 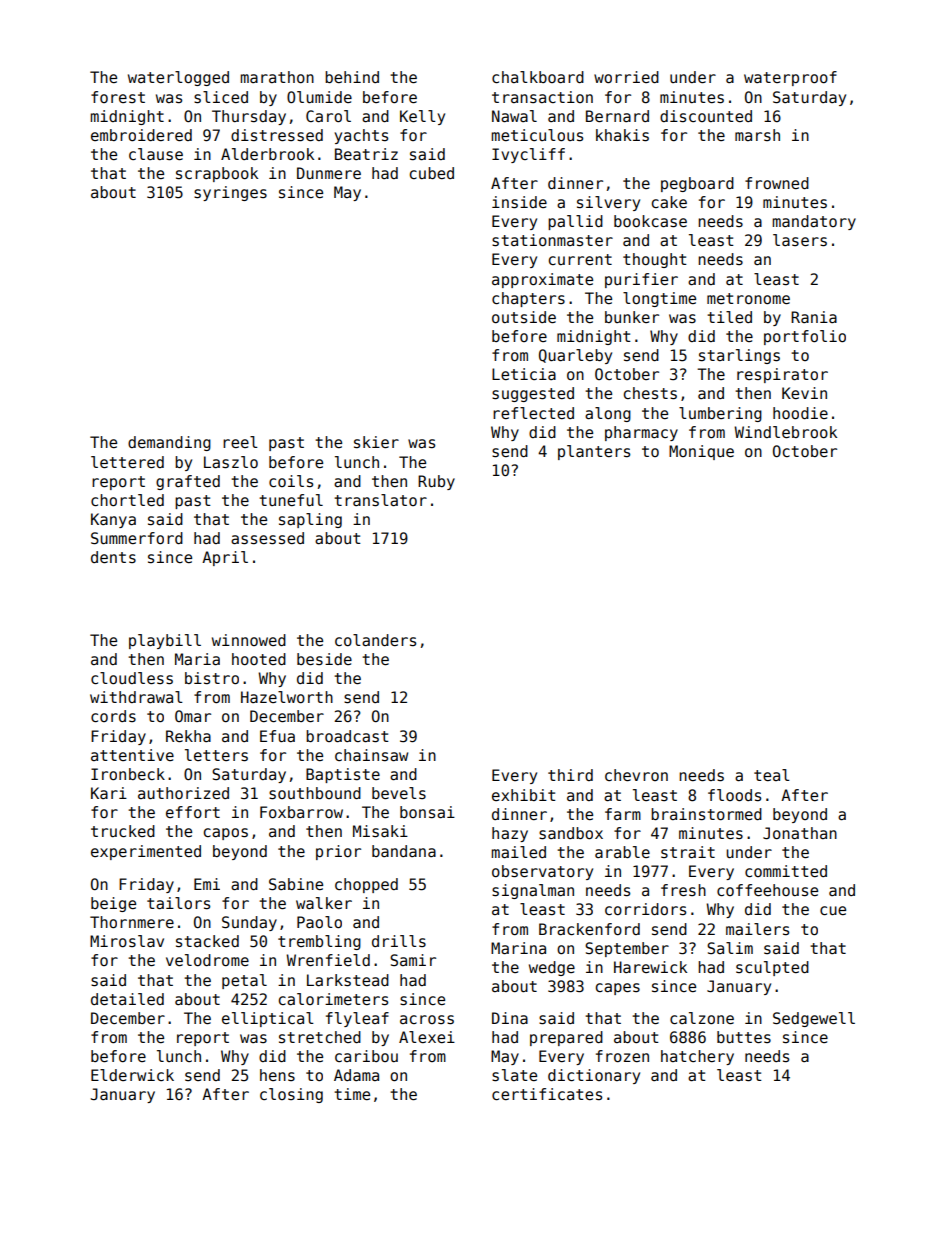 I want to click on worried, so click(x=626, y=77).
